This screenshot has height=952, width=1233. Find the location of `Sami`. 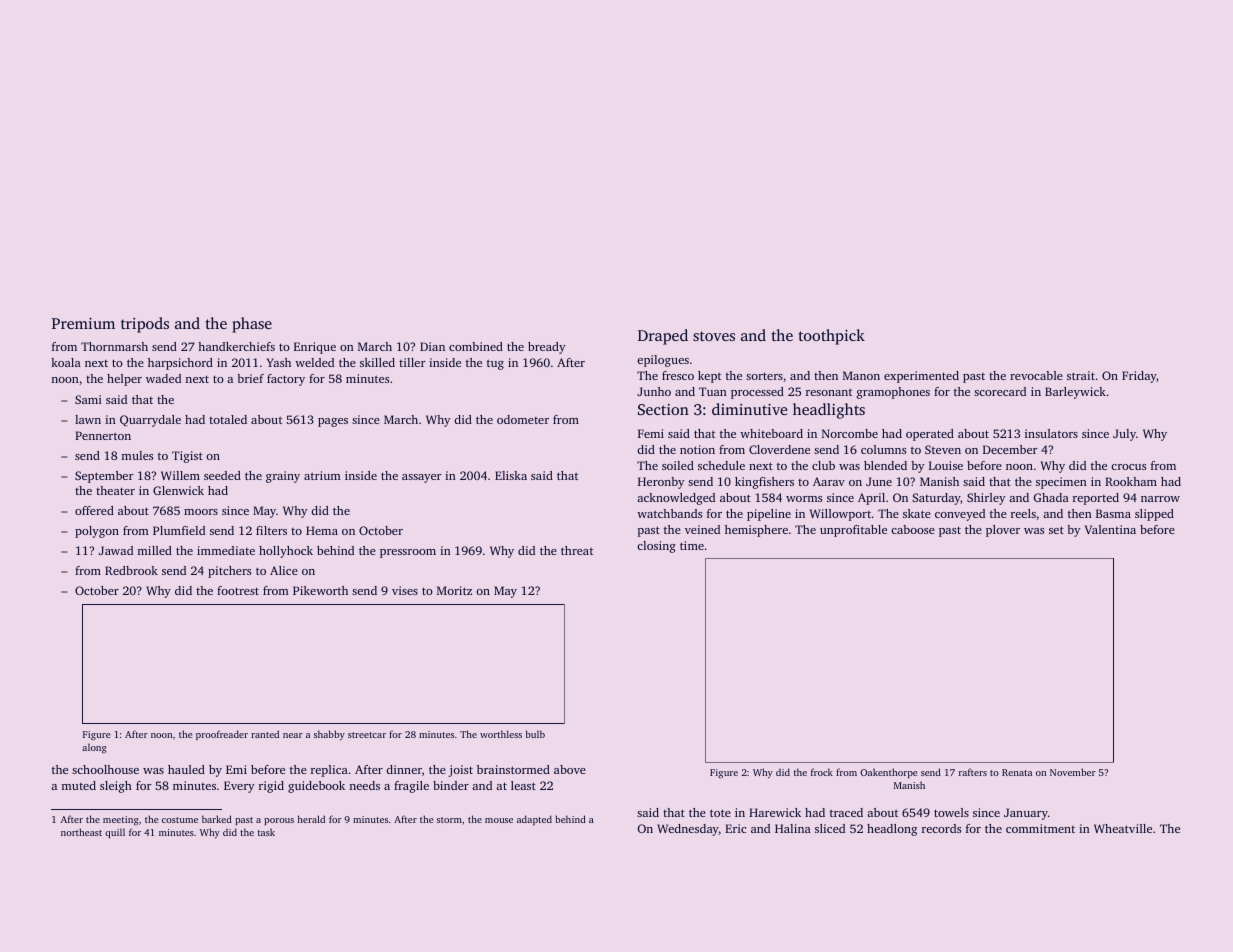

Sami is located at coordinates (88, 399).
